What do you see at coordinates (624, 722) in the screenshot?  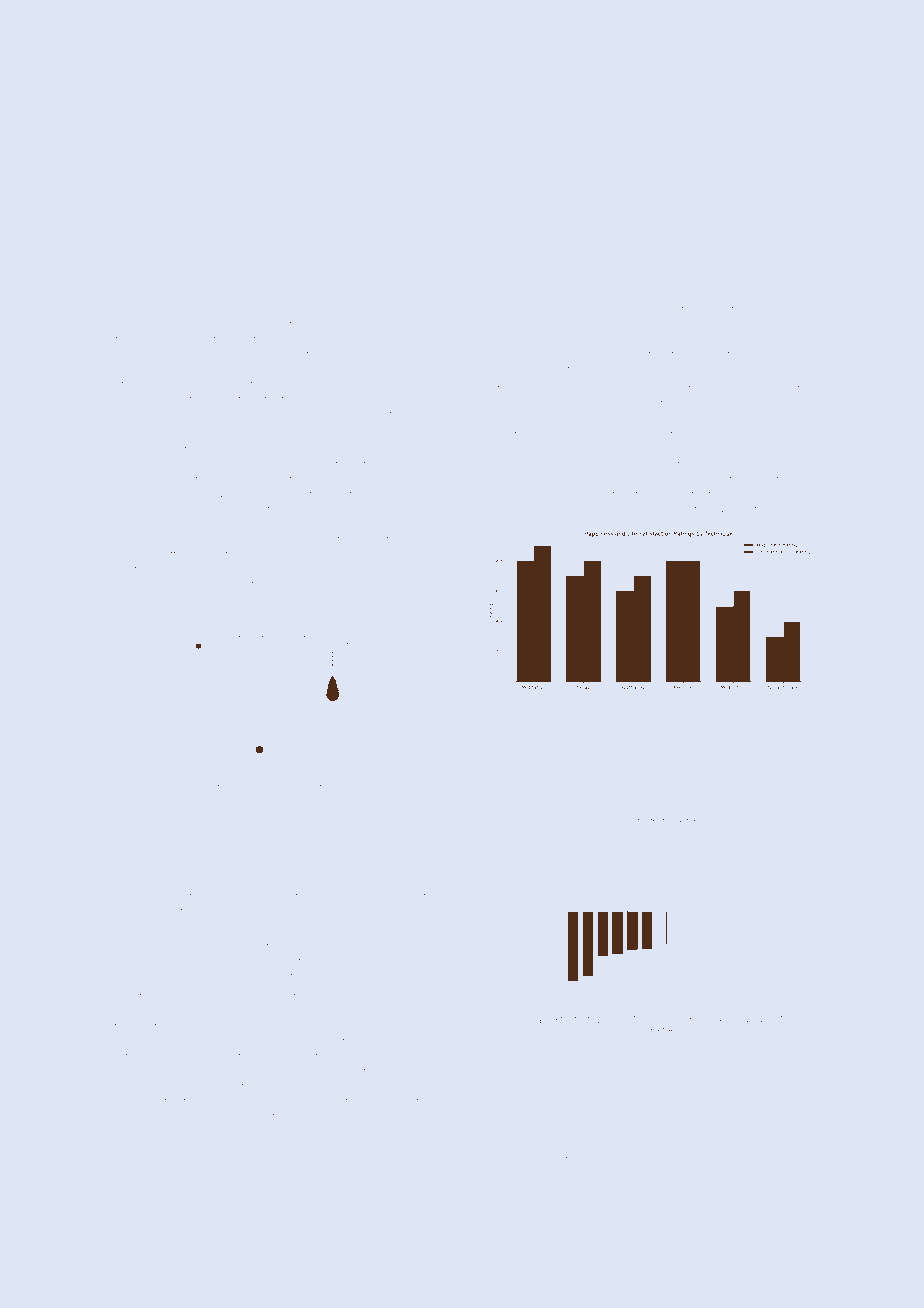 I see `rear` at bounding box center [624, 722].
